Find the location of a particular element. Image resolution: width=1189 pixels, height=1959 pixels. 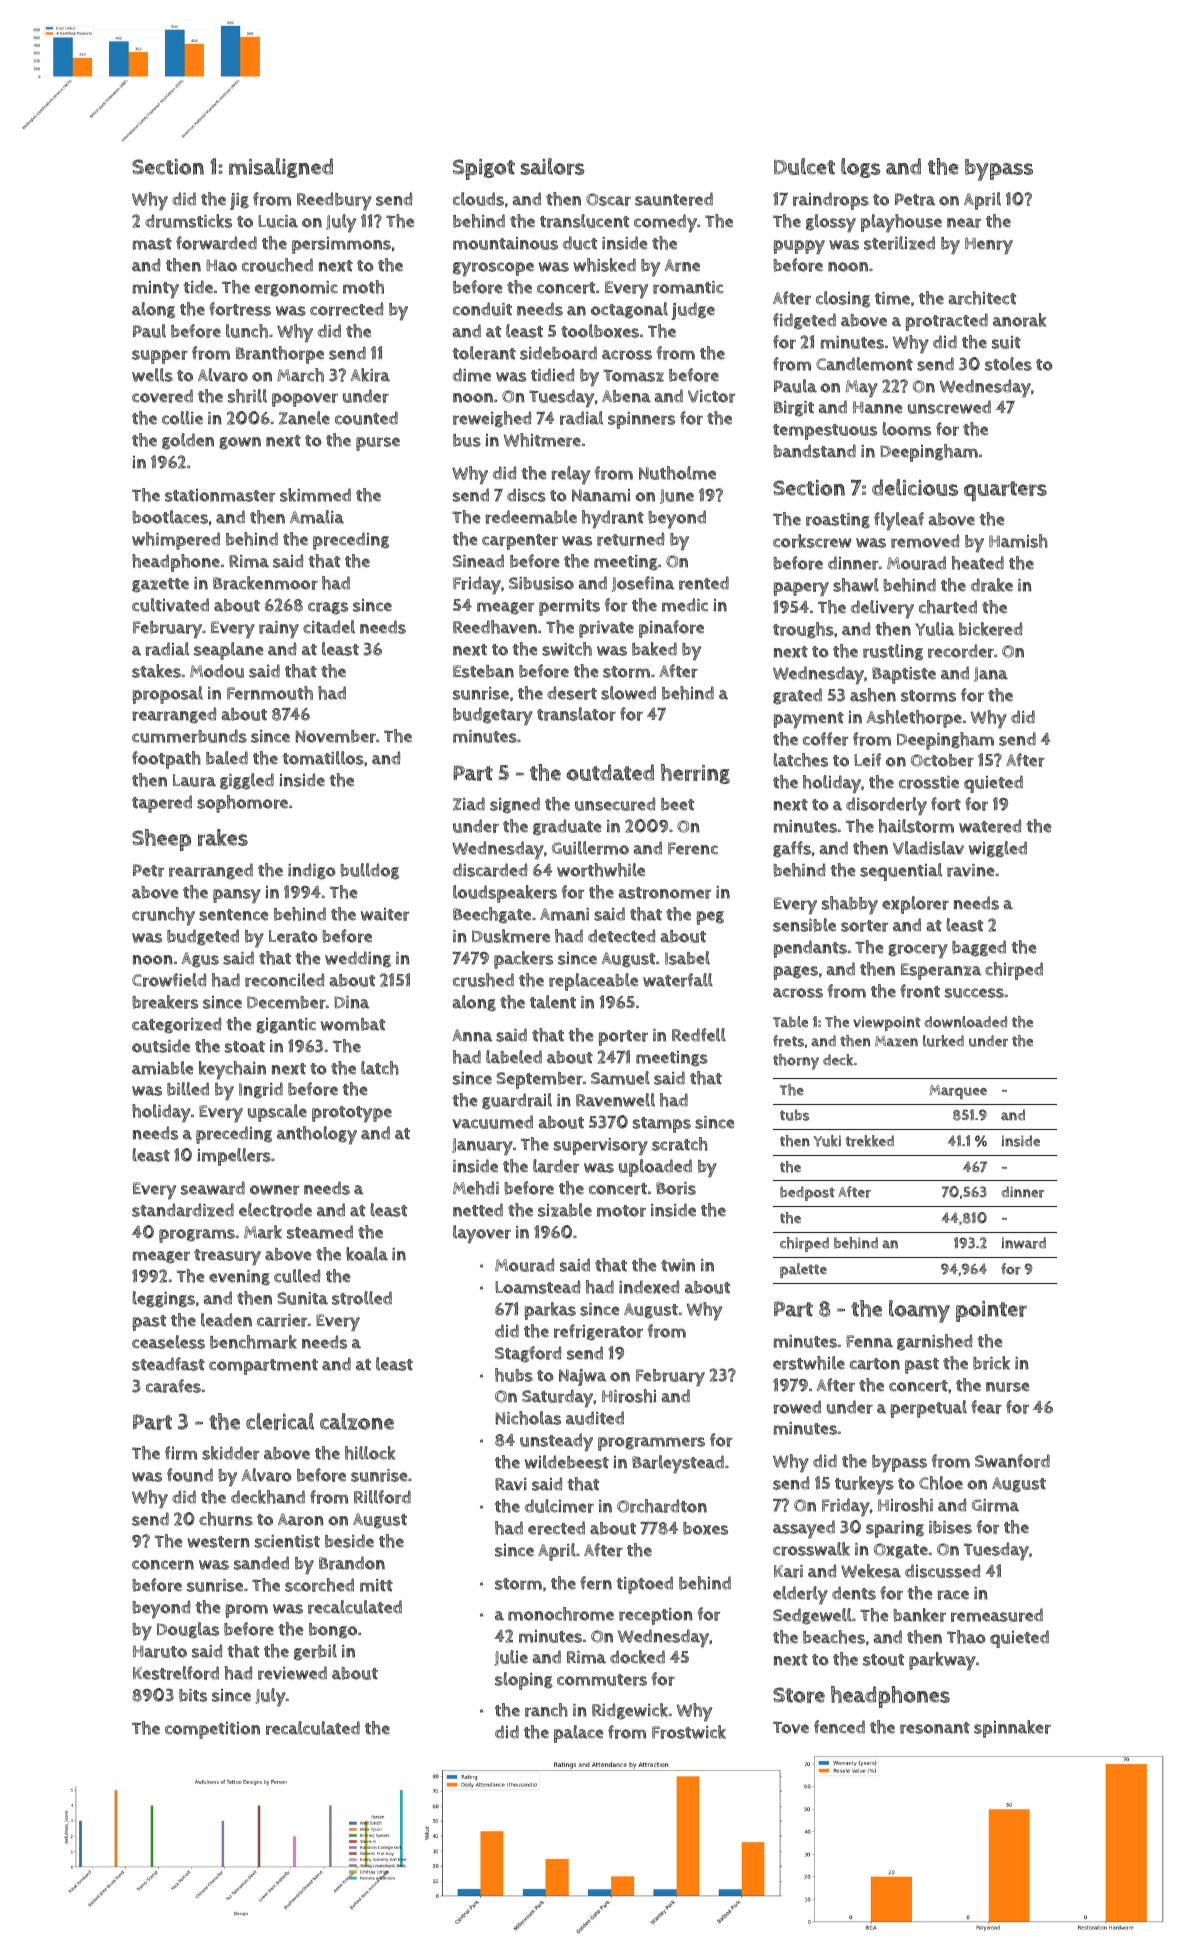

competition is located at coordinates (212, 1730).
